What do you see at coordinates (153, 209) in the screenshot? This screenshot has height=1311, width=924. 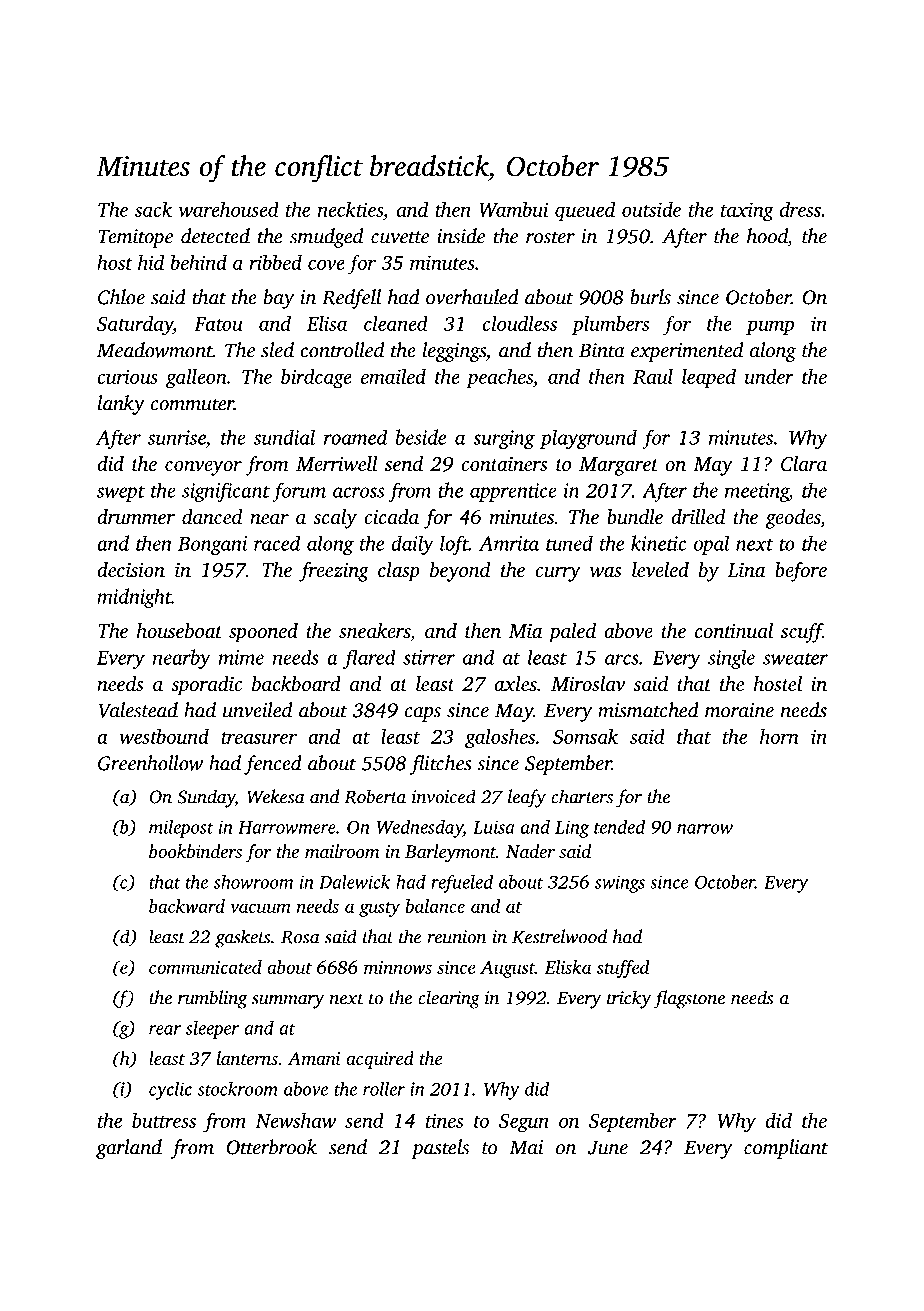 I see `sack` at bounding box center [153, 209].
